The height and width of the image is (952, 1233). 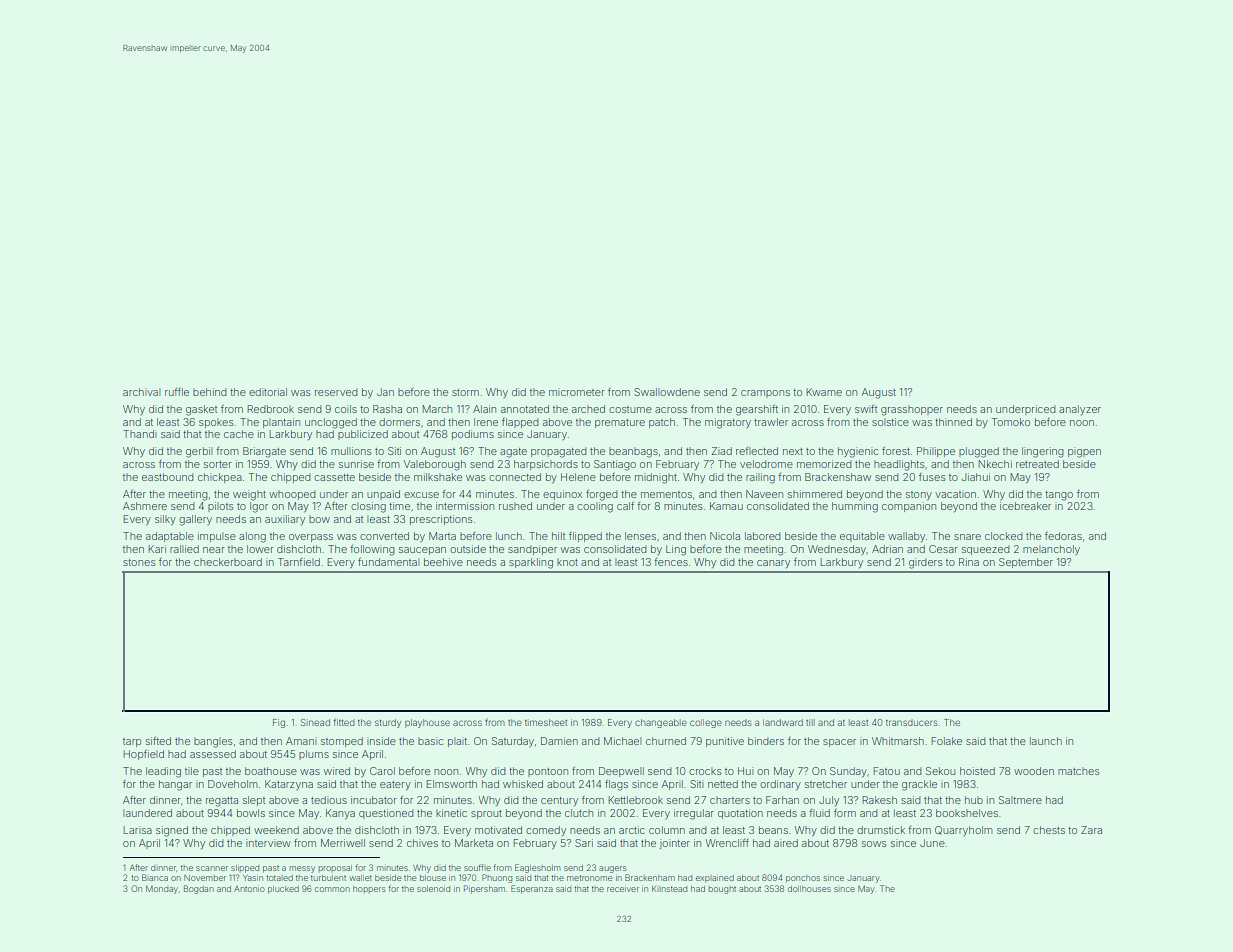 What do you see at coordinates (1080, 410) in the image?
I see `analyzer` at bounding box center [1080, 410].
